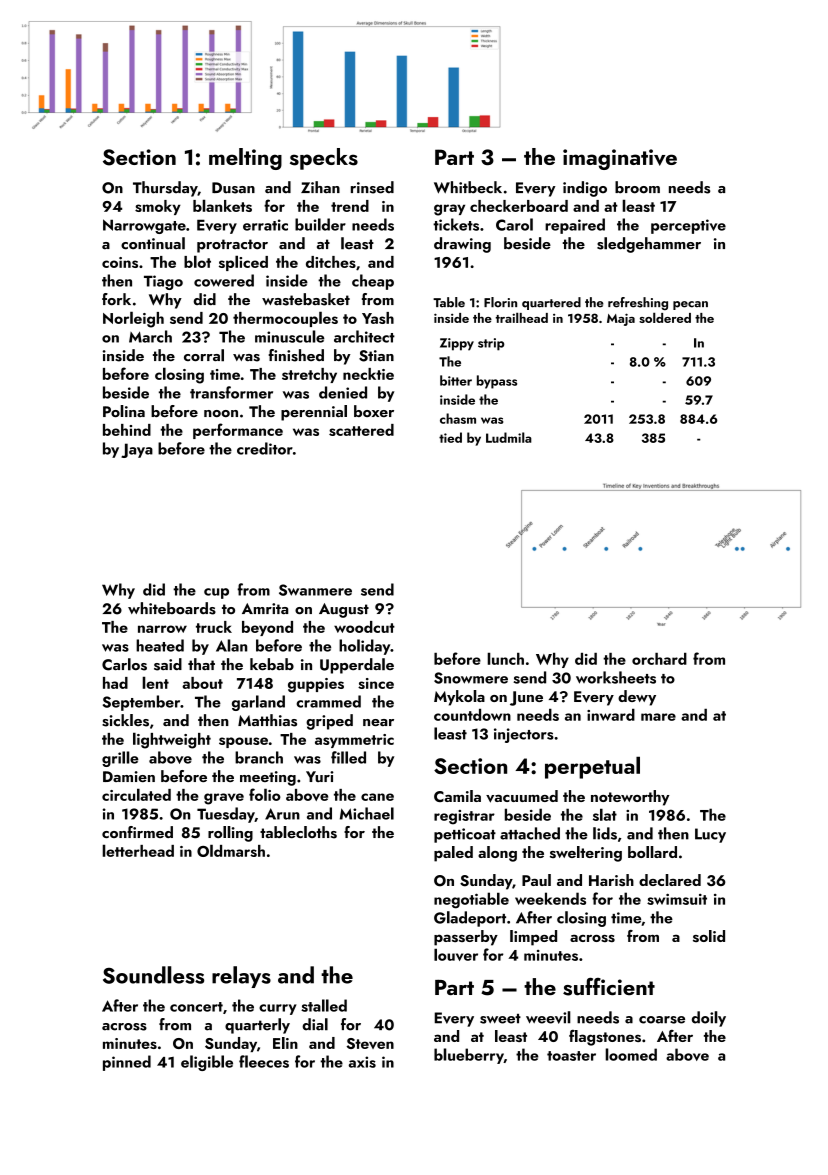  Describe the element at coordinates (224, 799) in the image. I see `grave` at that location.
